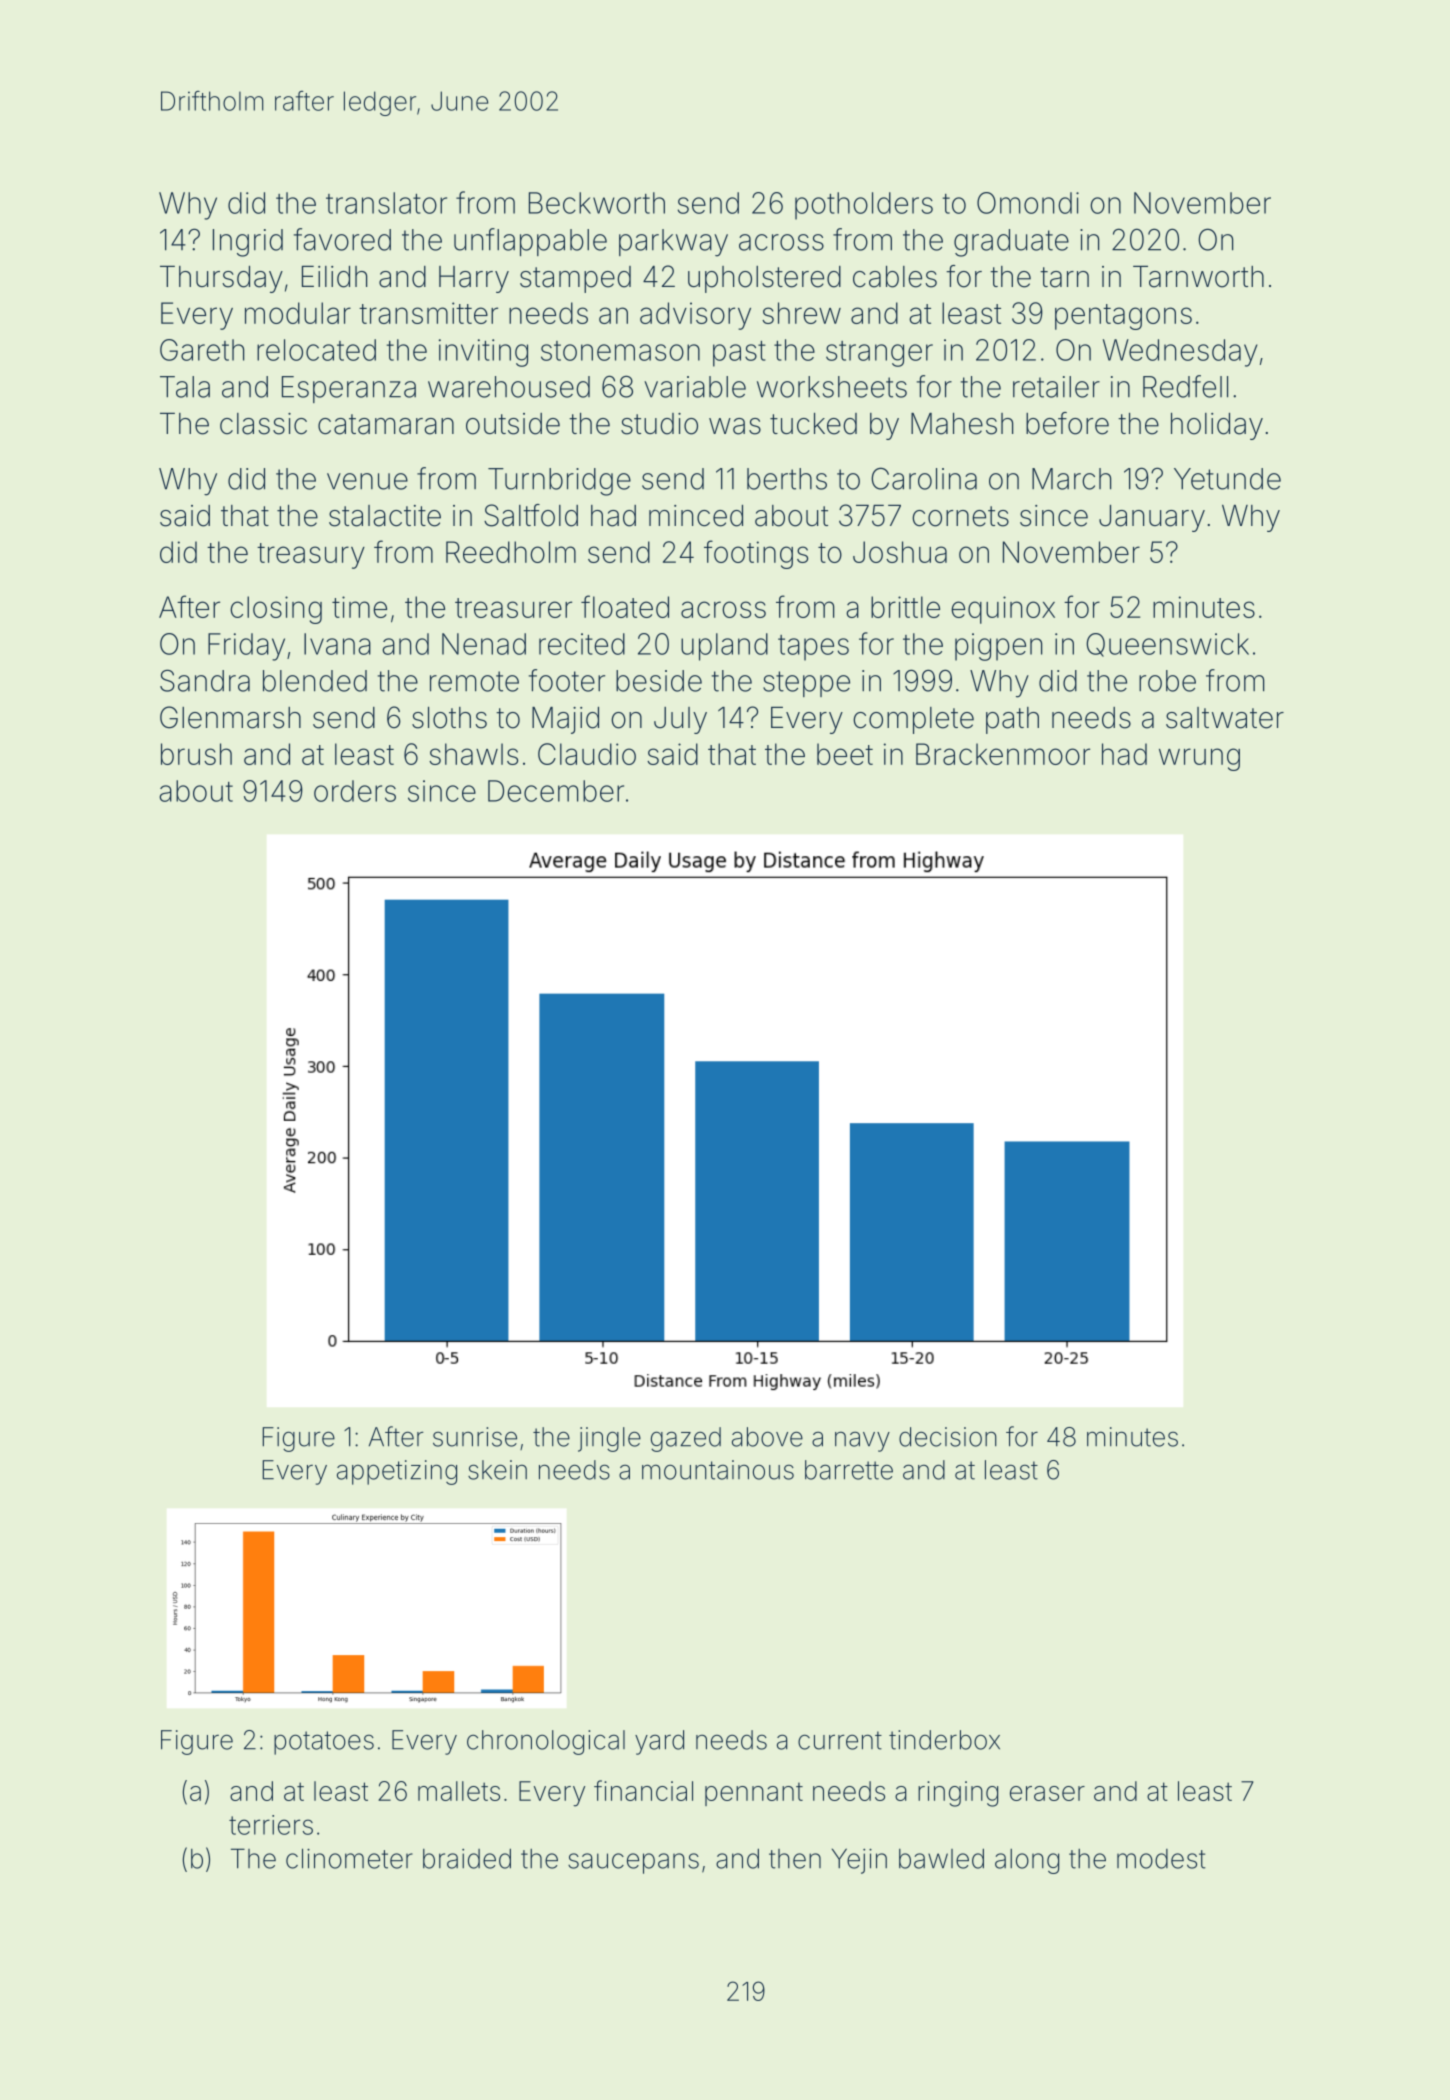  I want to click on saucepans, so click(633, 1863).
